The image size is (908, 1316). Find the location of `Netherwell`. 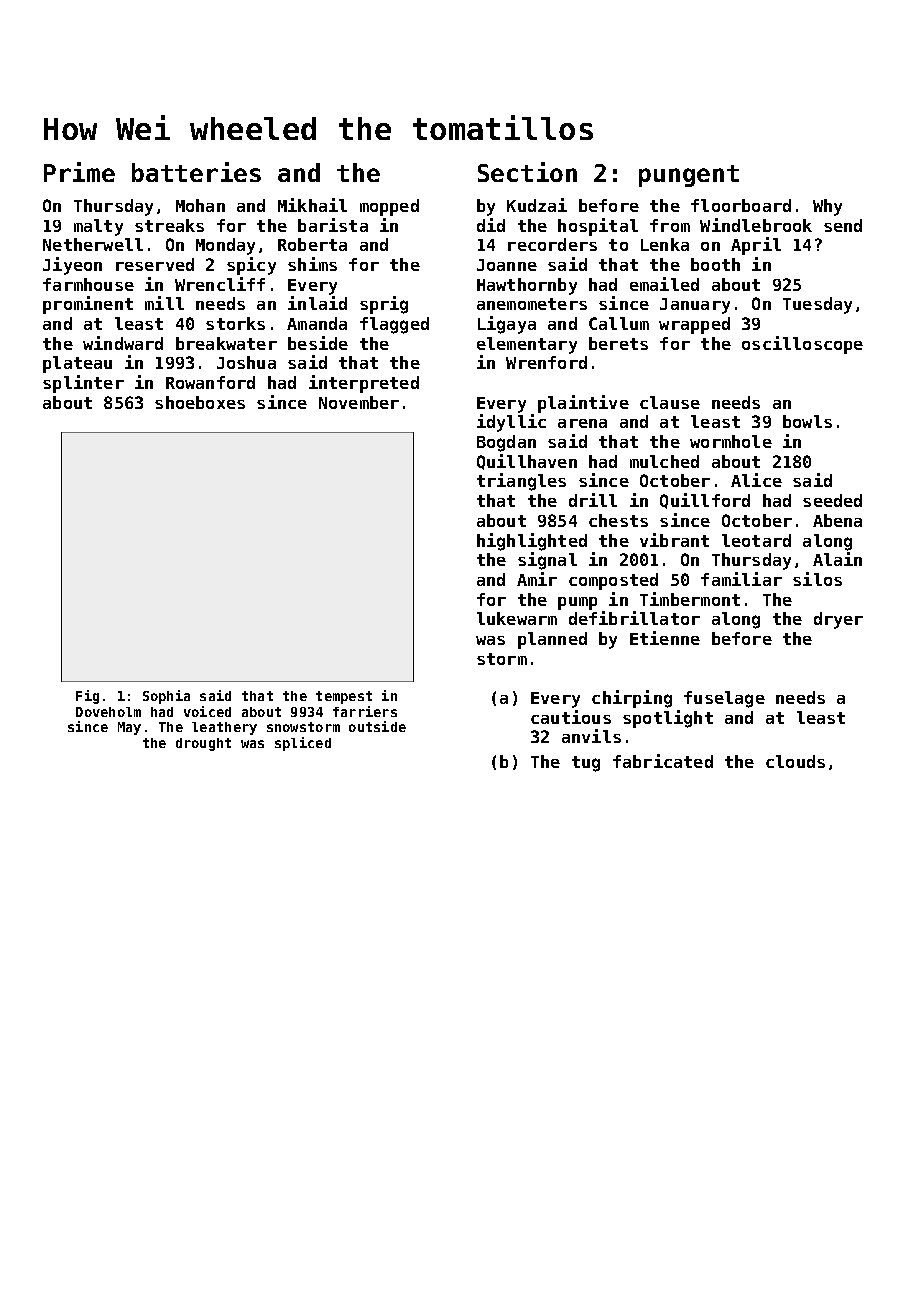

Netherwell is located at coordinates (93, 244).
